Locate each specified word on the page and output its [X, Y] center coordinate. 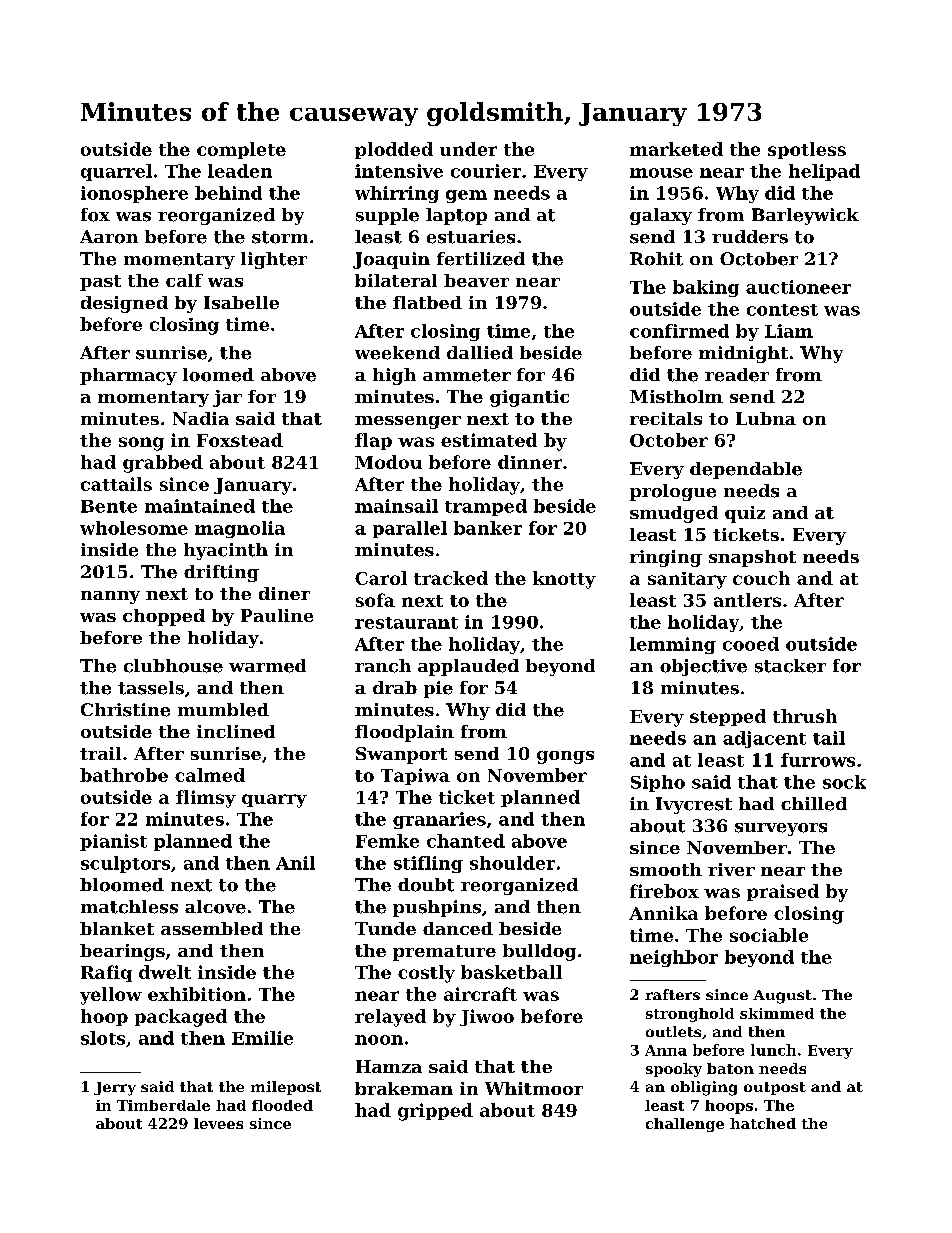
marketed [676, 149]
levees [218, 1123]
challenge [685, 1125]
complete [241, 150]
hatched [763, 1123]
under [468, 149]
